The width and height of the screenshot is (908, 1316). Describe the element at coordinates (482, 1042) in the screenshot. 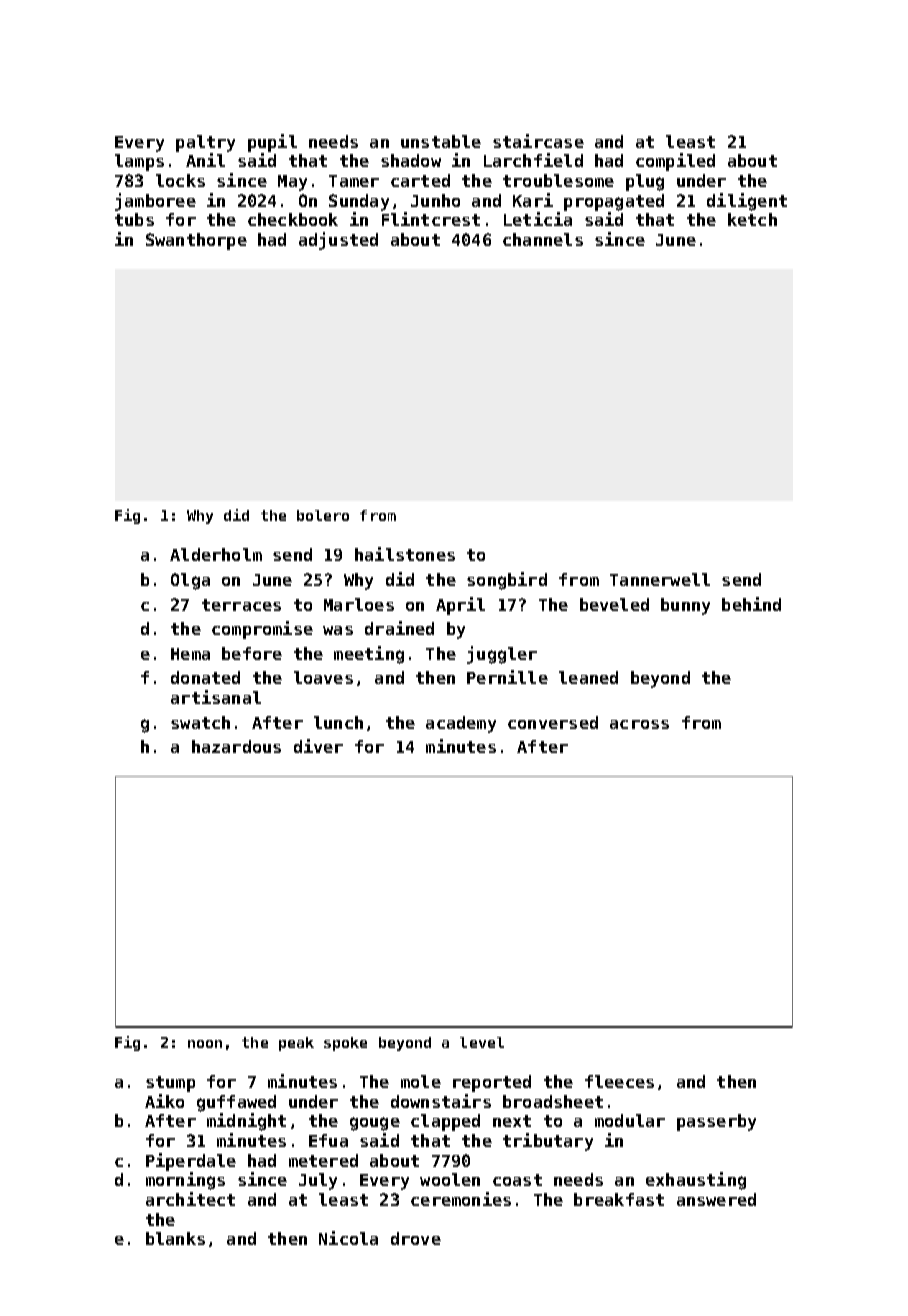

I see `level` at that location.
